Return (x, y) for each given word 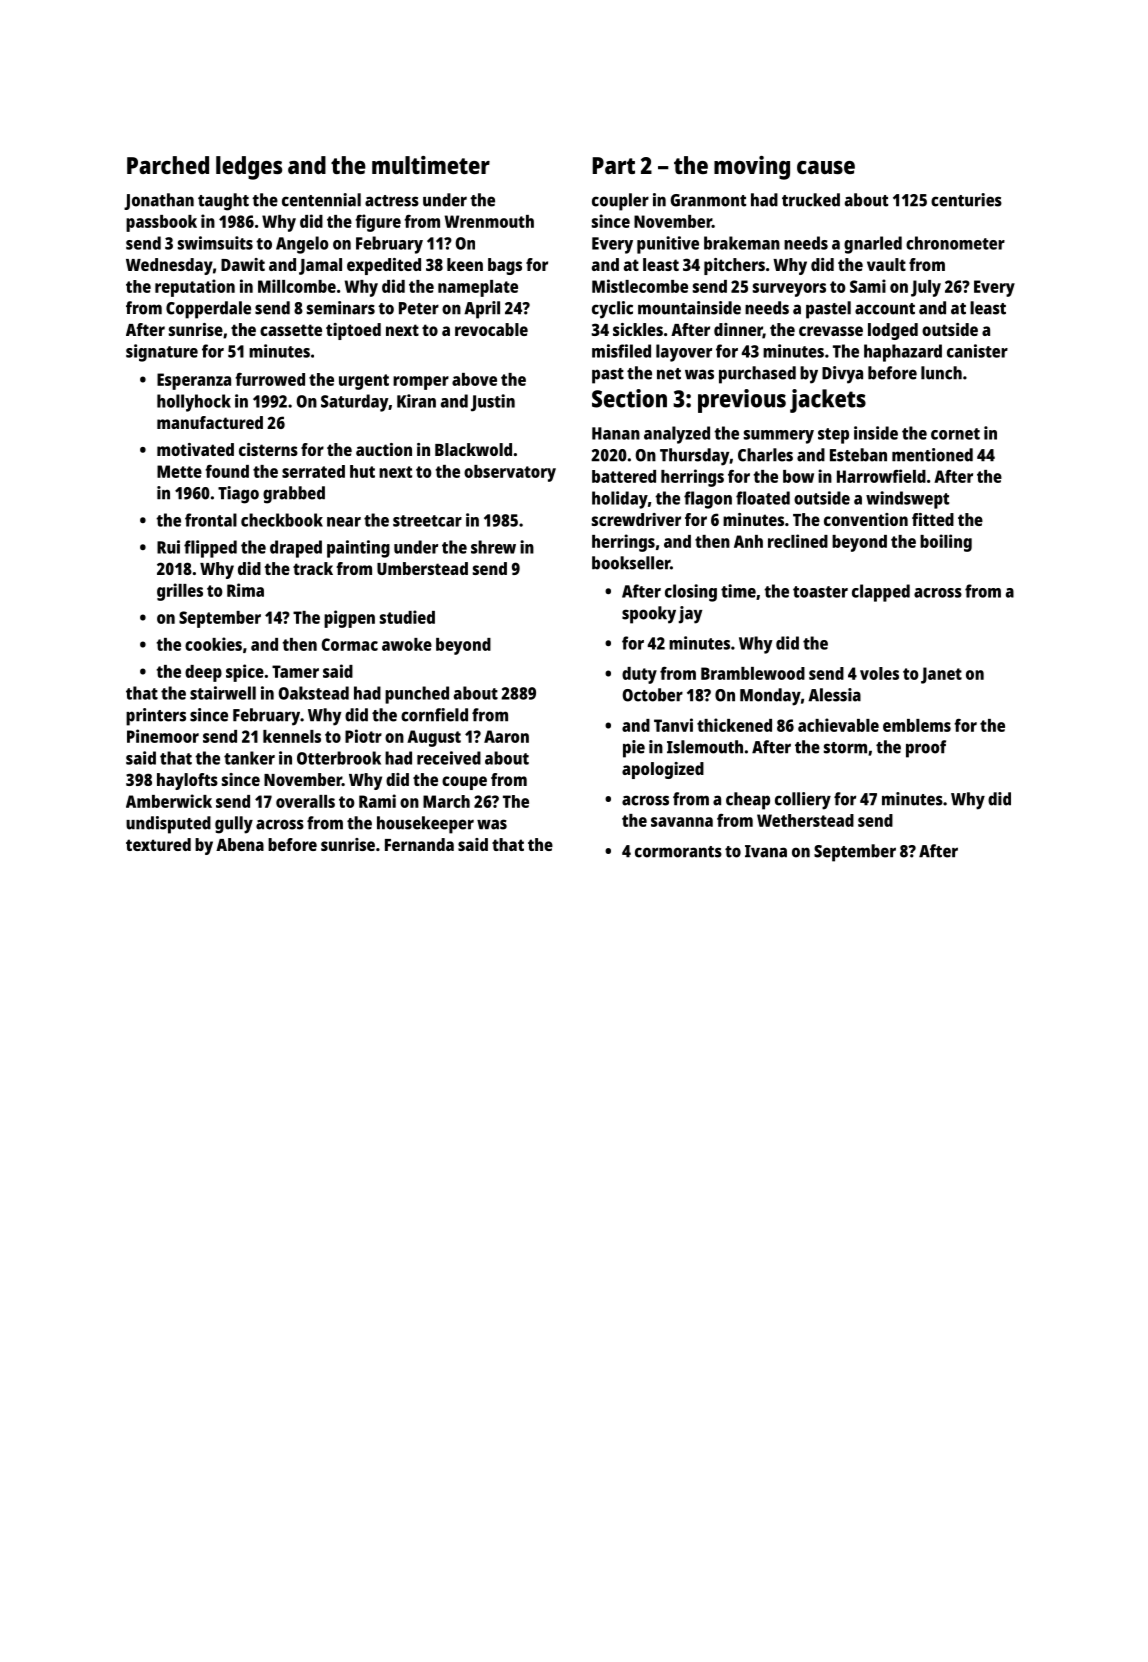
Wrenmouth (489, 221)
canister (977, 351)
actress (392, 201)
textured (158, 844)
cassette (291, 330)
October (653, 695)
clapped (881, 593)
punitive (668, 245)
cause (826, 167)
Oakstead (313, 693)
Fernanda (419, 844)
